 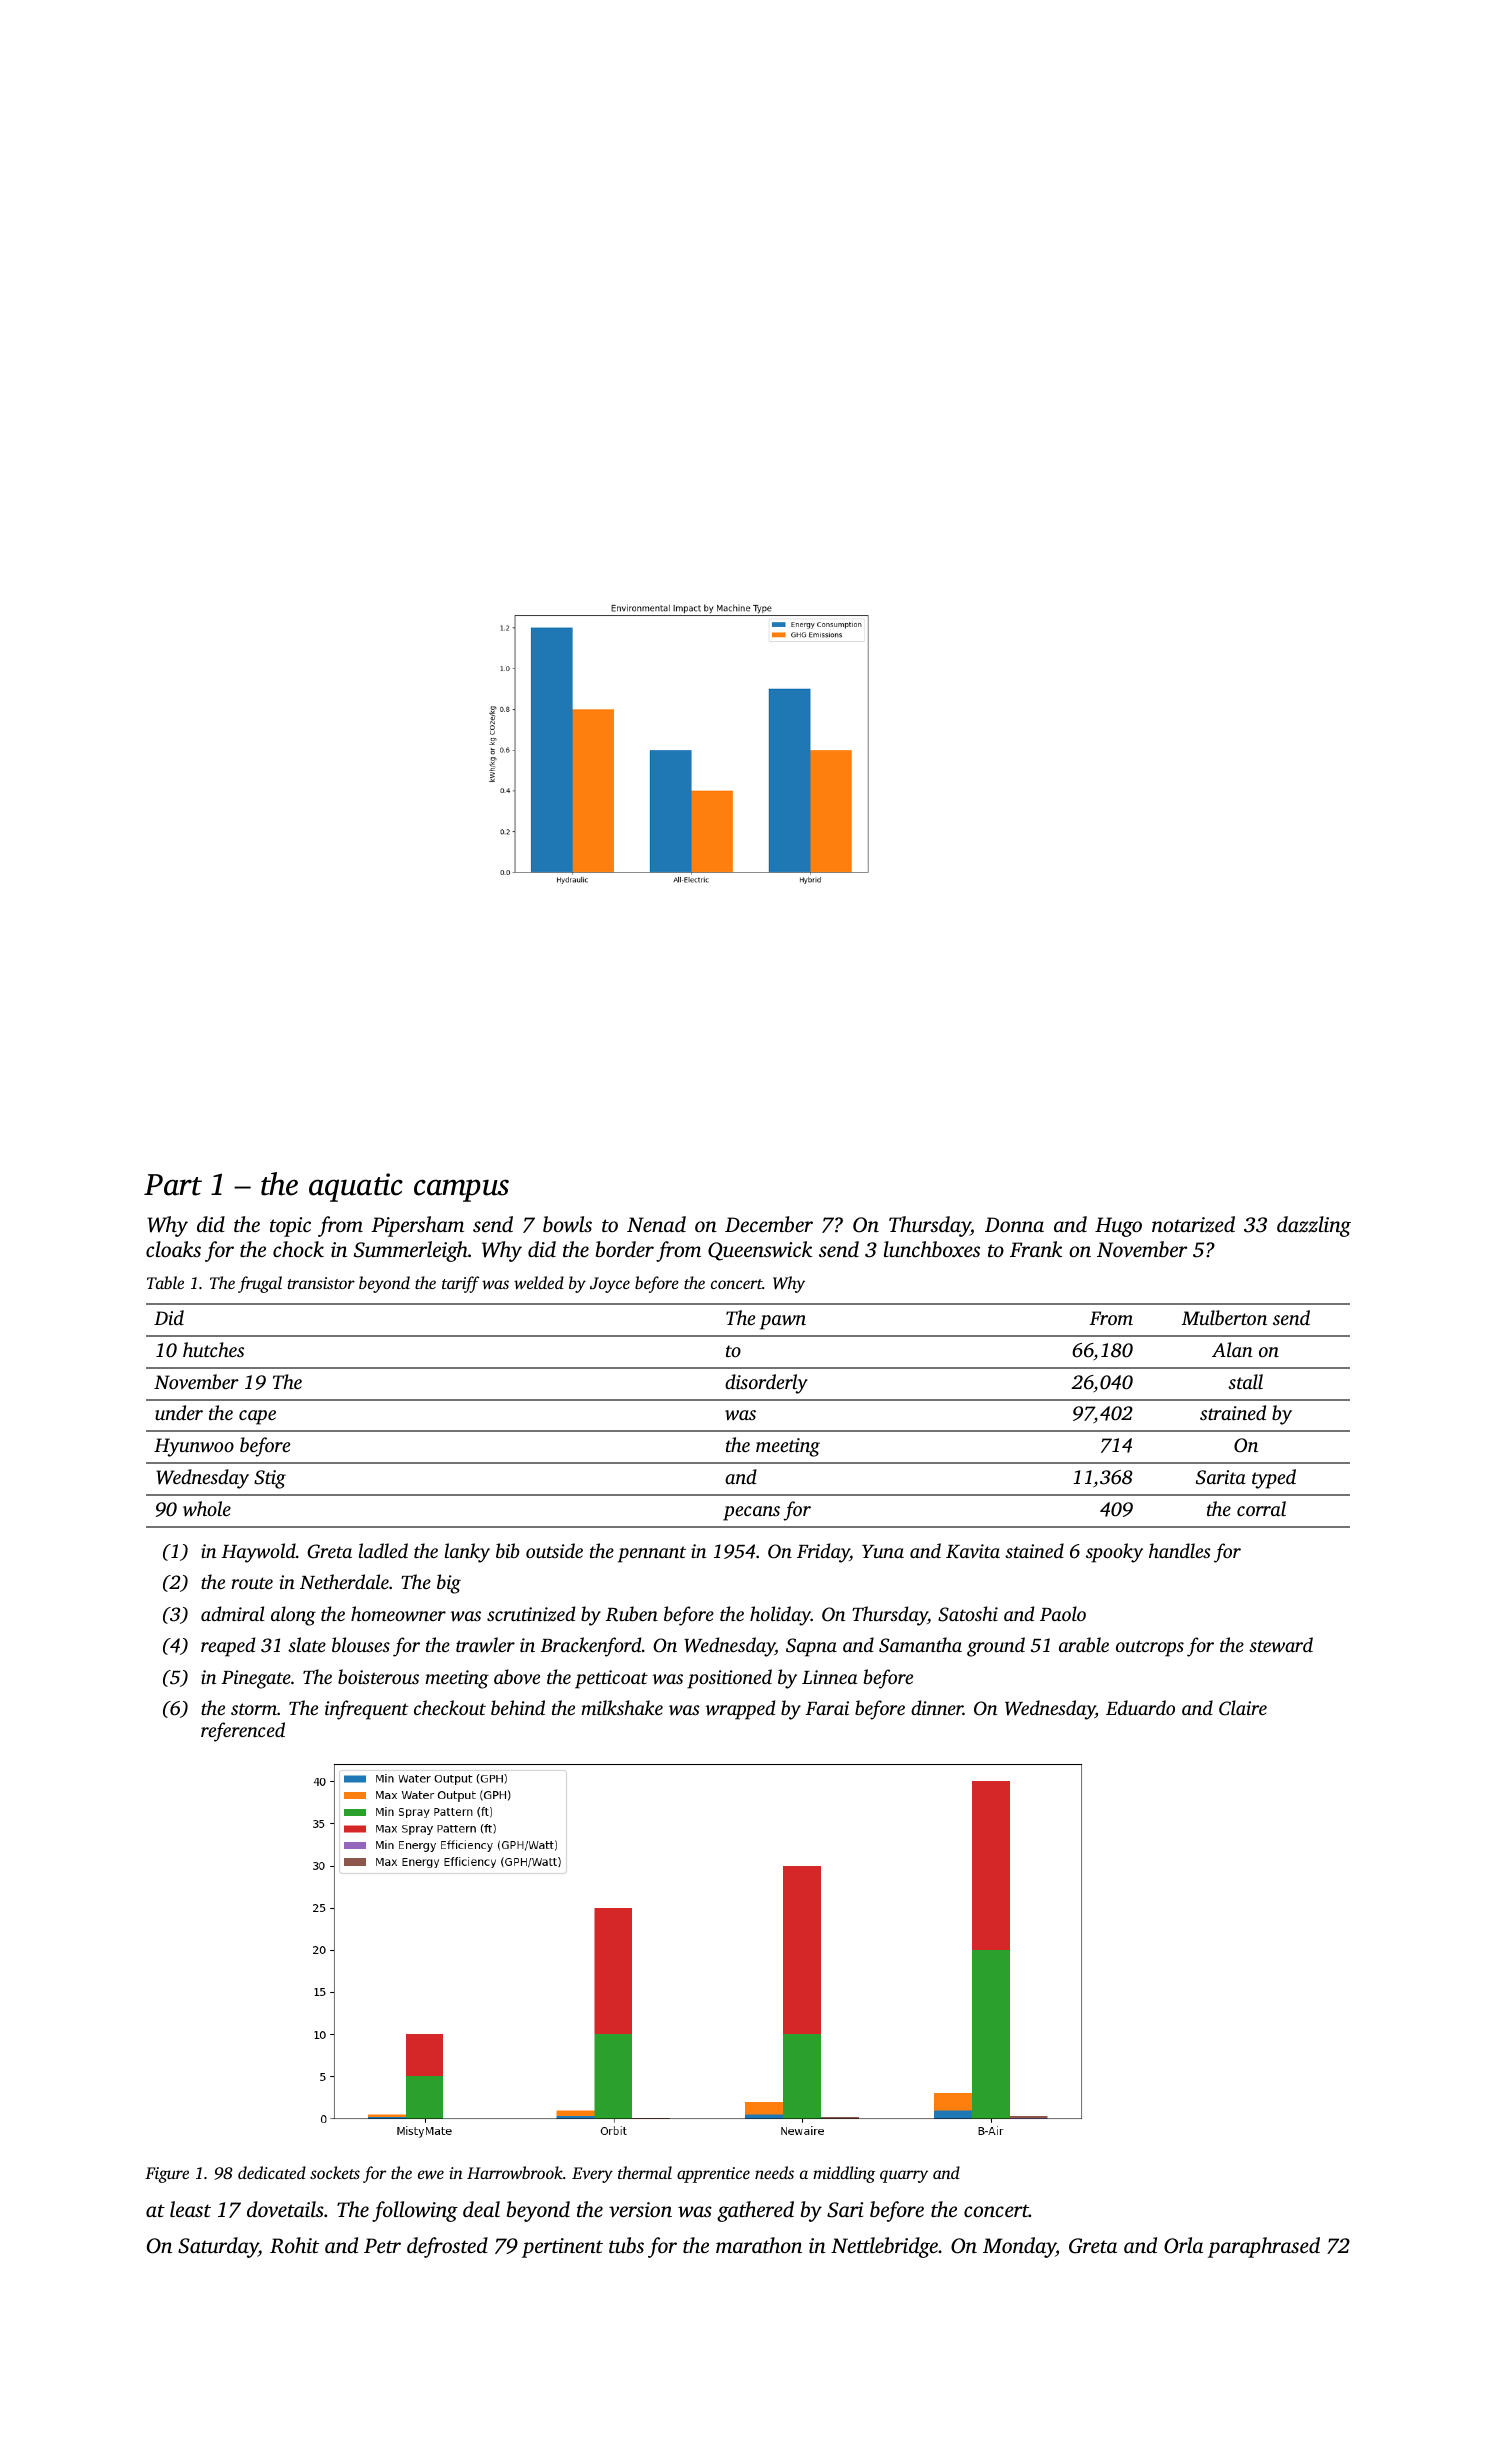 I want to click on dazzling, so click(x=1314, y=1226).
